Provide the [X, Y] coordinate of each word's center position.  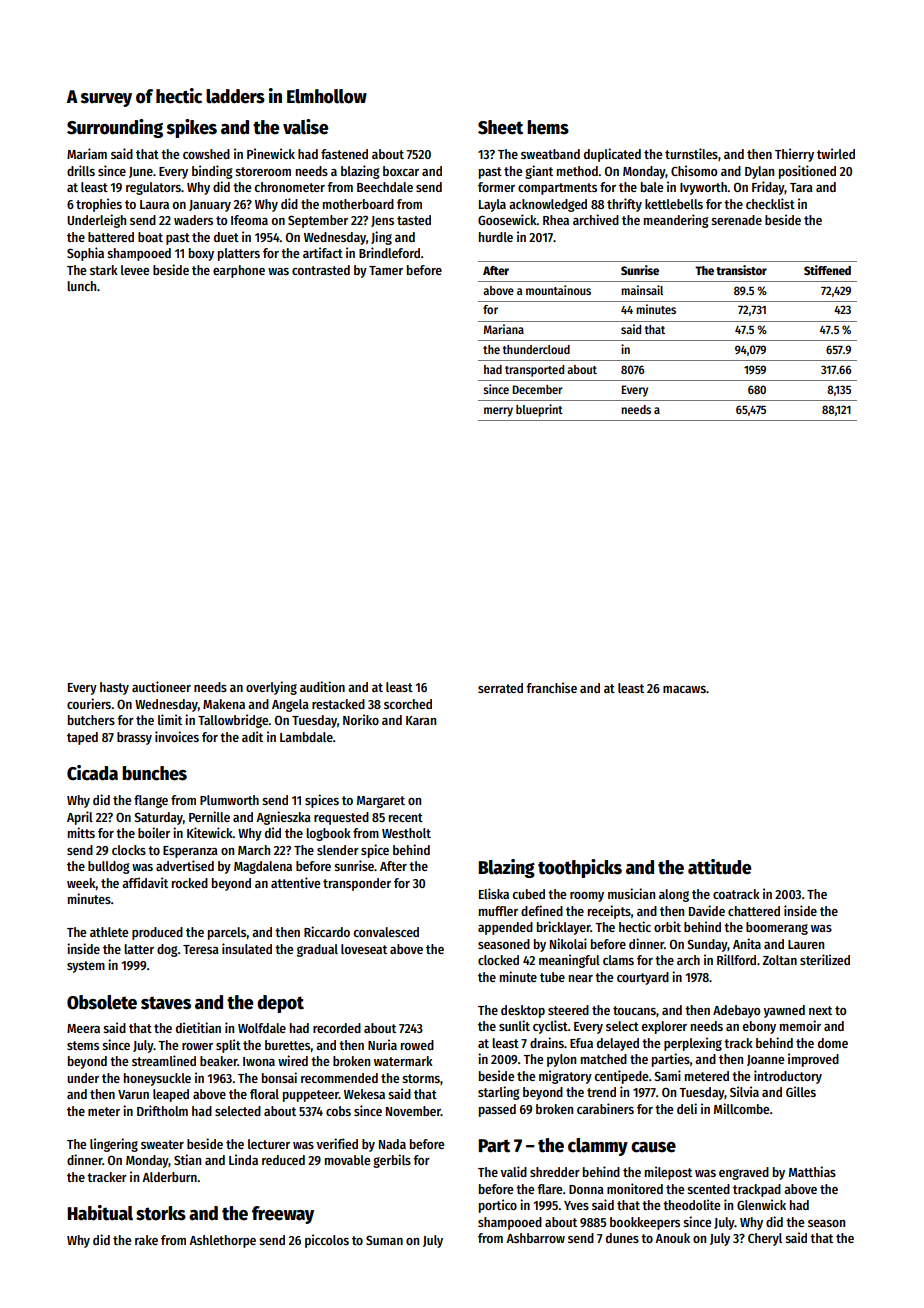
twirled [836, 153]
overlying [271, 688]
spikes [192, 128]
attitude [720, 867]
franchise [551, 687]
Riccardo [327, 931]
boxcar [401, 171]
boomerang [777, 928]
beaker [218, 1061]
